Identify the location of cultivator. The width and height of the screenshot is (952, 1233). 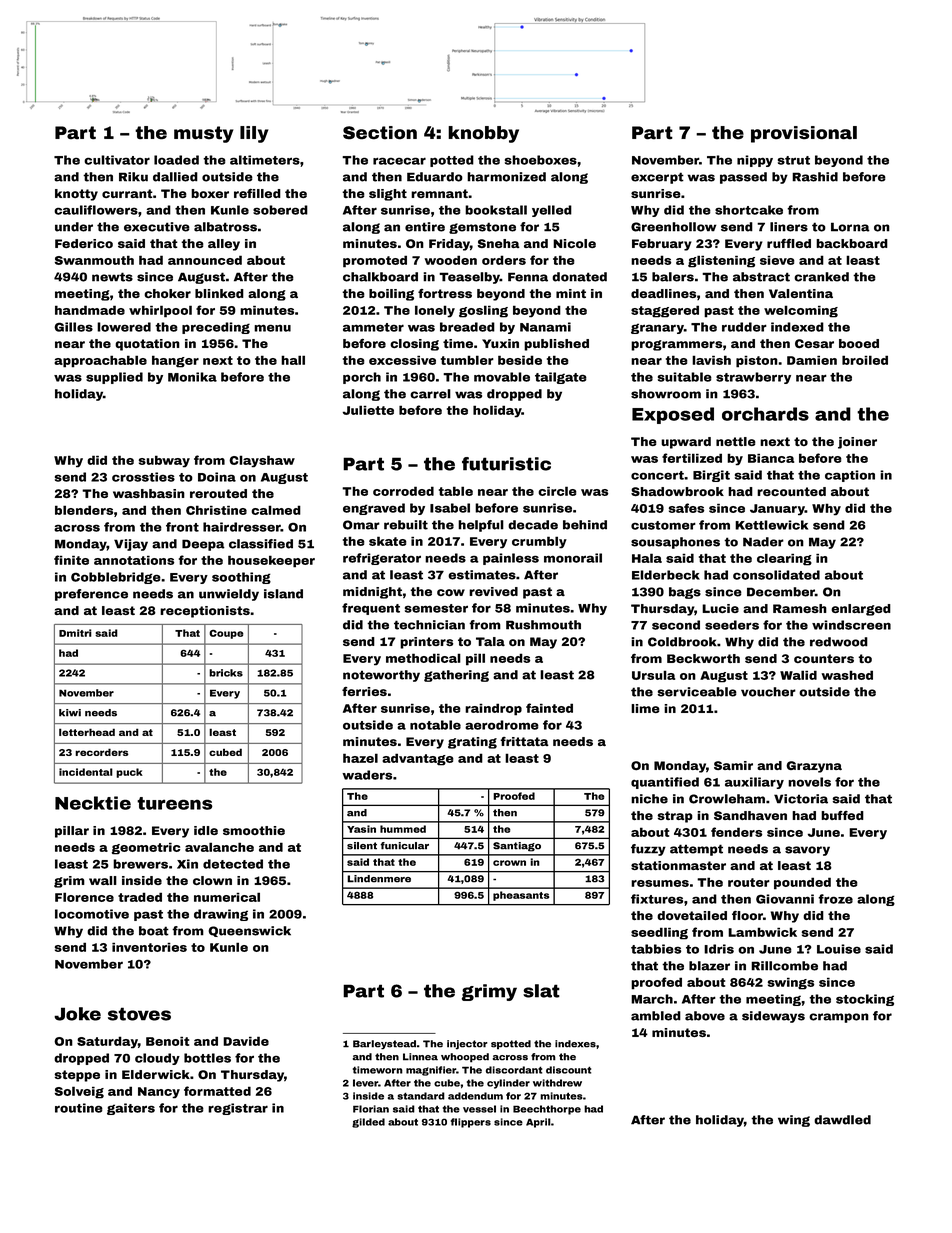
(117, 160).
